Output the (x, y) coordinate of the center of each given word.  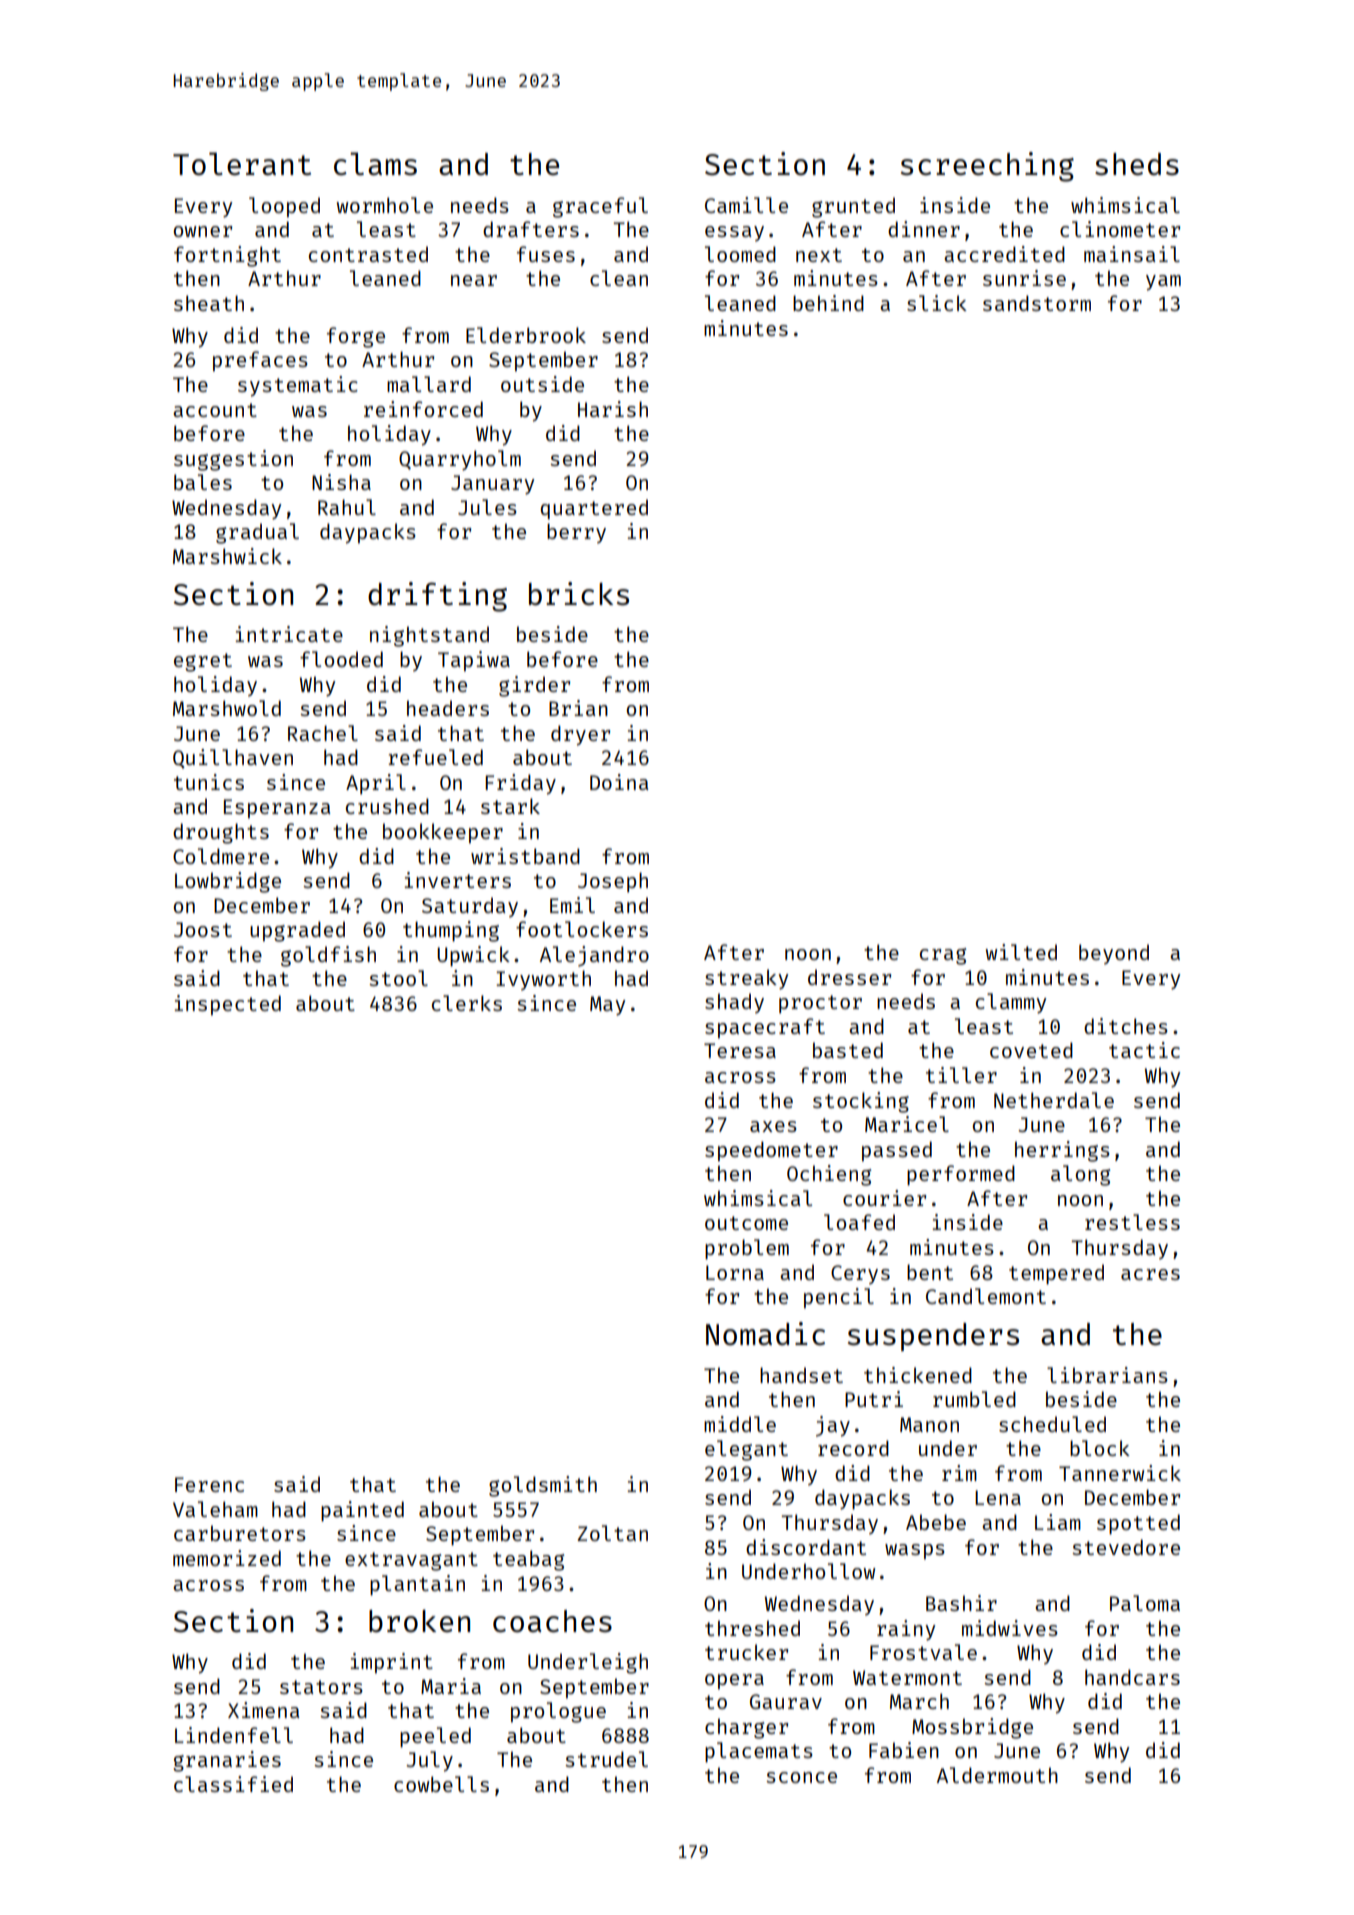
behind (828, 303)
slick (937, 303)
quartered (594, 509)
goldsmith (543, 1486)
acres (1150, 1274)
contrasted (368, 254)
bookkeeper (443, 833)
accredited (1004, 254)
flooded (341, 659)
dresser (849, 977)
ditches (1126, 1026)
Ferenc (209, 1484)
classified (233, 1784)
